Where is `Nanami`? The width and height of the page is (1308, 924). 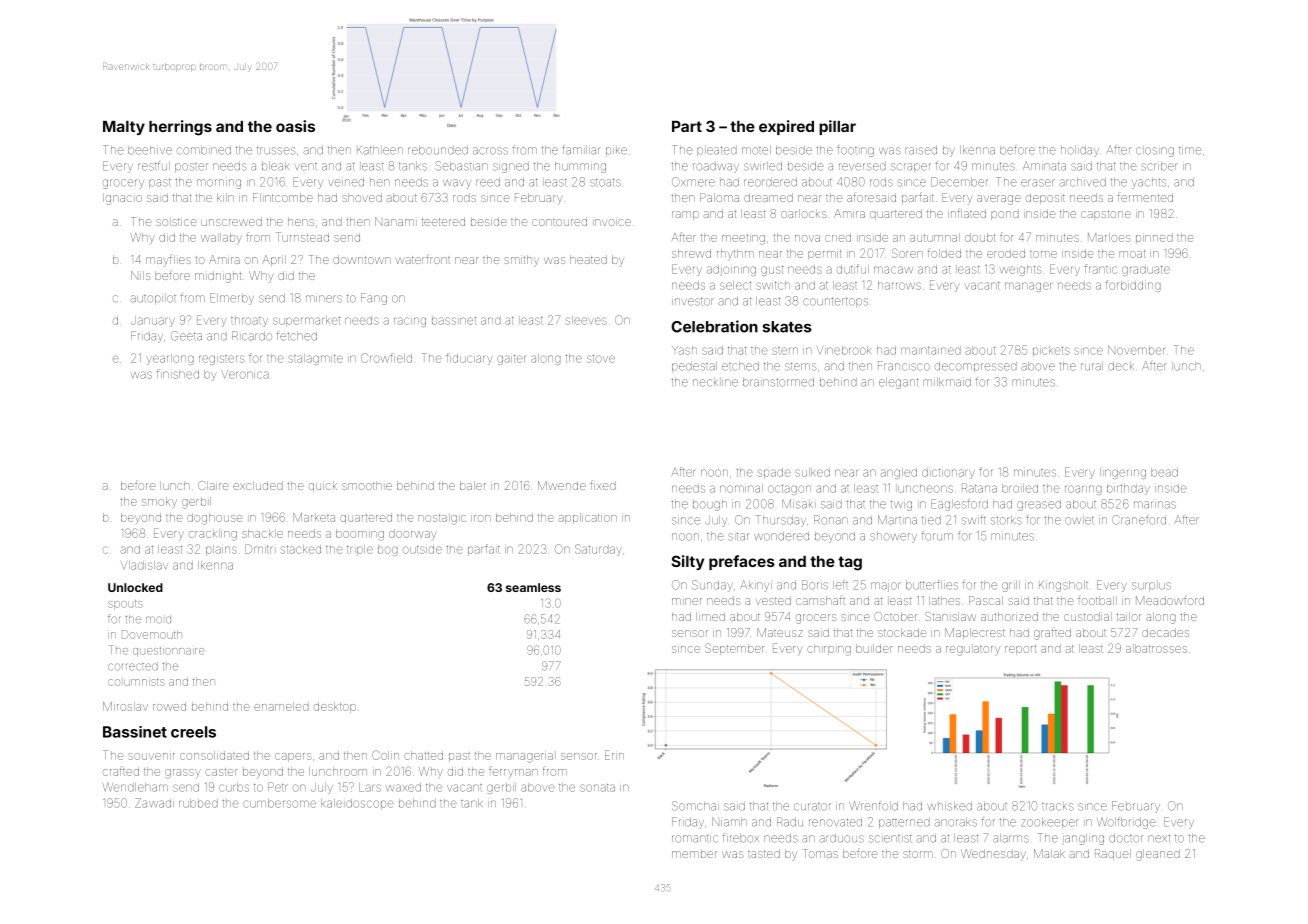
Nanami is located at coordinates (394, 221).
